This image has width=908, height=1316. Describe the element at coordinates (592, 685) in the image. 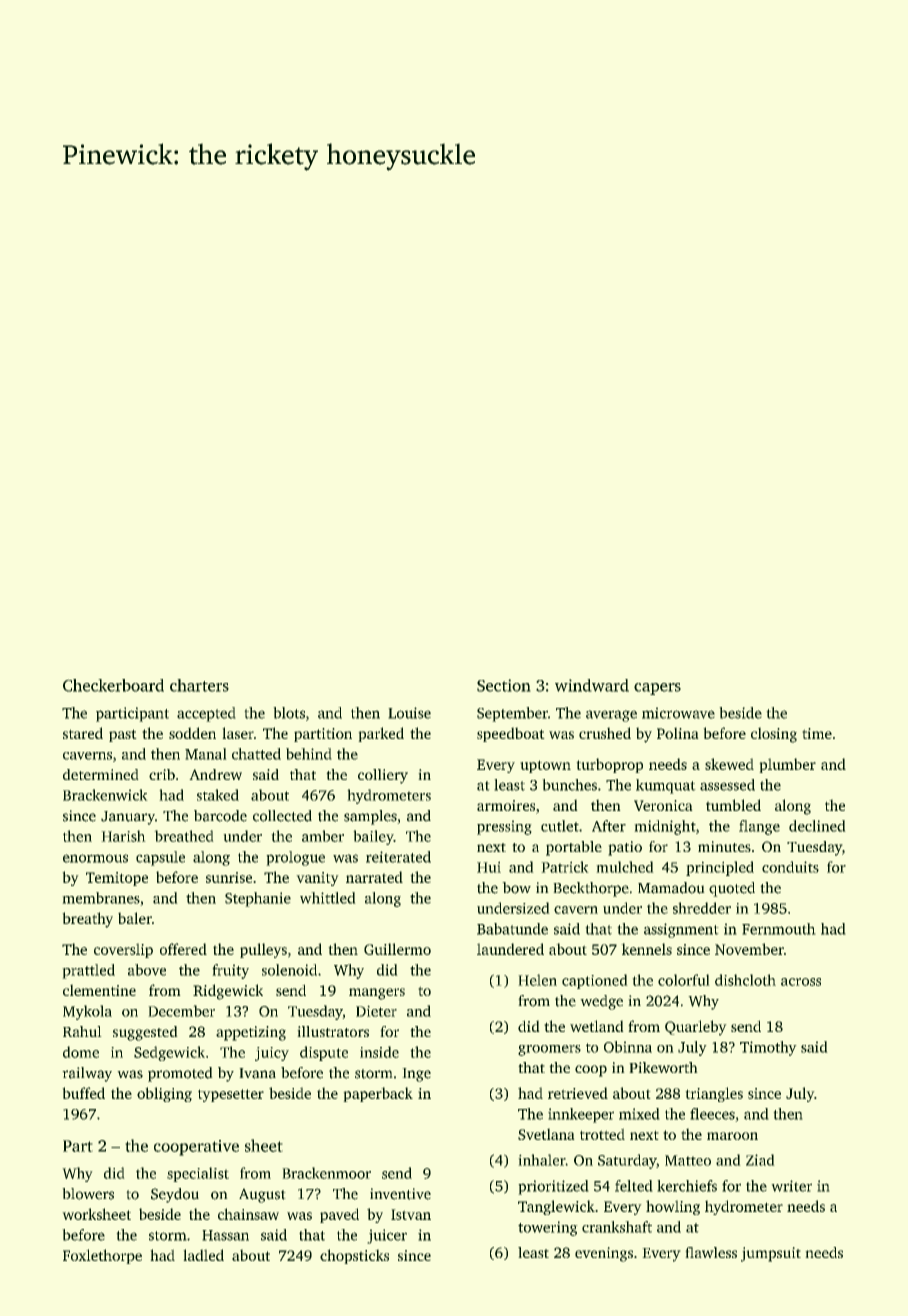

I see `windward` at that location.
